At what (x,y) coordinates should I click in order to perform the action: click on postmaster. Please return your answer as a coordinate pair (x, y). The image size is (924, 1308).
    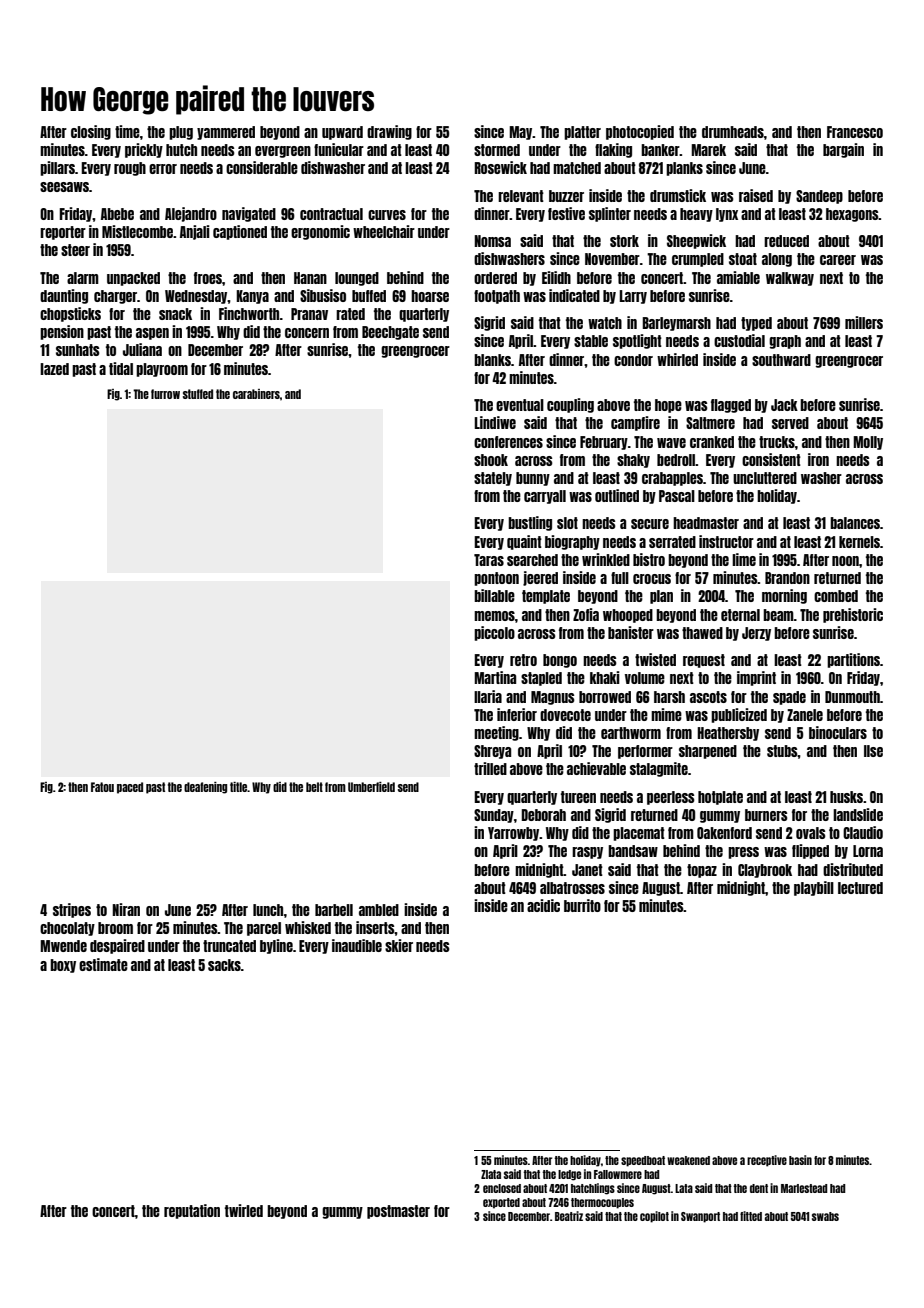
    Looking at the image, I should click on (398, 1212).
